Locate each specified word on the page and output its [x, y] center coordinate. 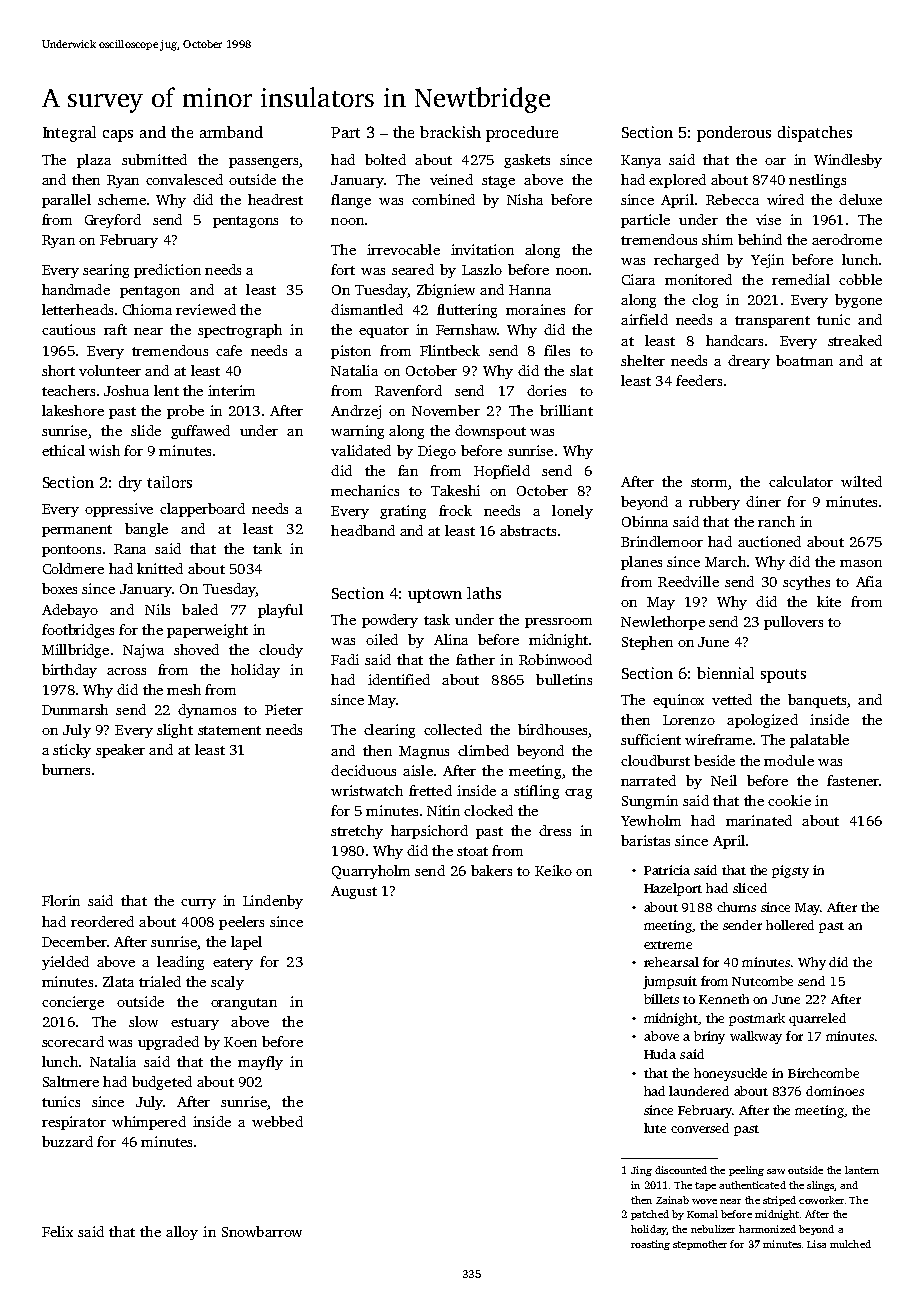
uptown [435, 596]
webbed [277, 1121]
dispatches [815, 134]
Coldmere [73, 568]
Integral [69, 134]
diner [763, 501]
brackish [450, 132]
